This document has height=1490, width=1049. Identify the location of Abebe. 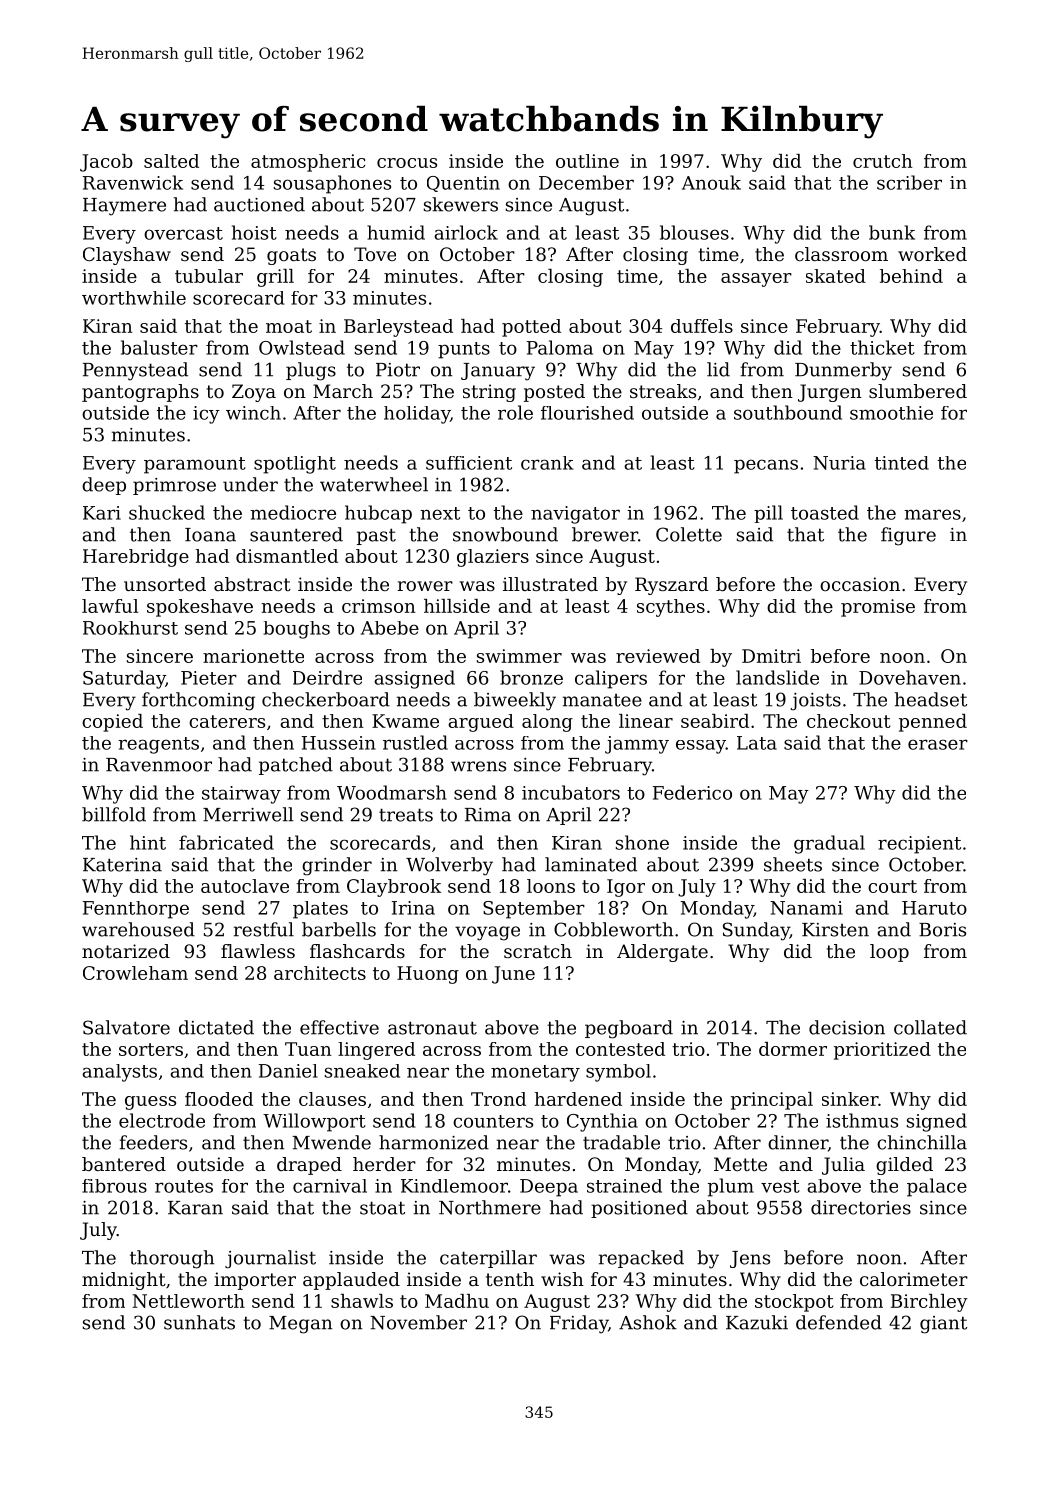
(390, 628).
